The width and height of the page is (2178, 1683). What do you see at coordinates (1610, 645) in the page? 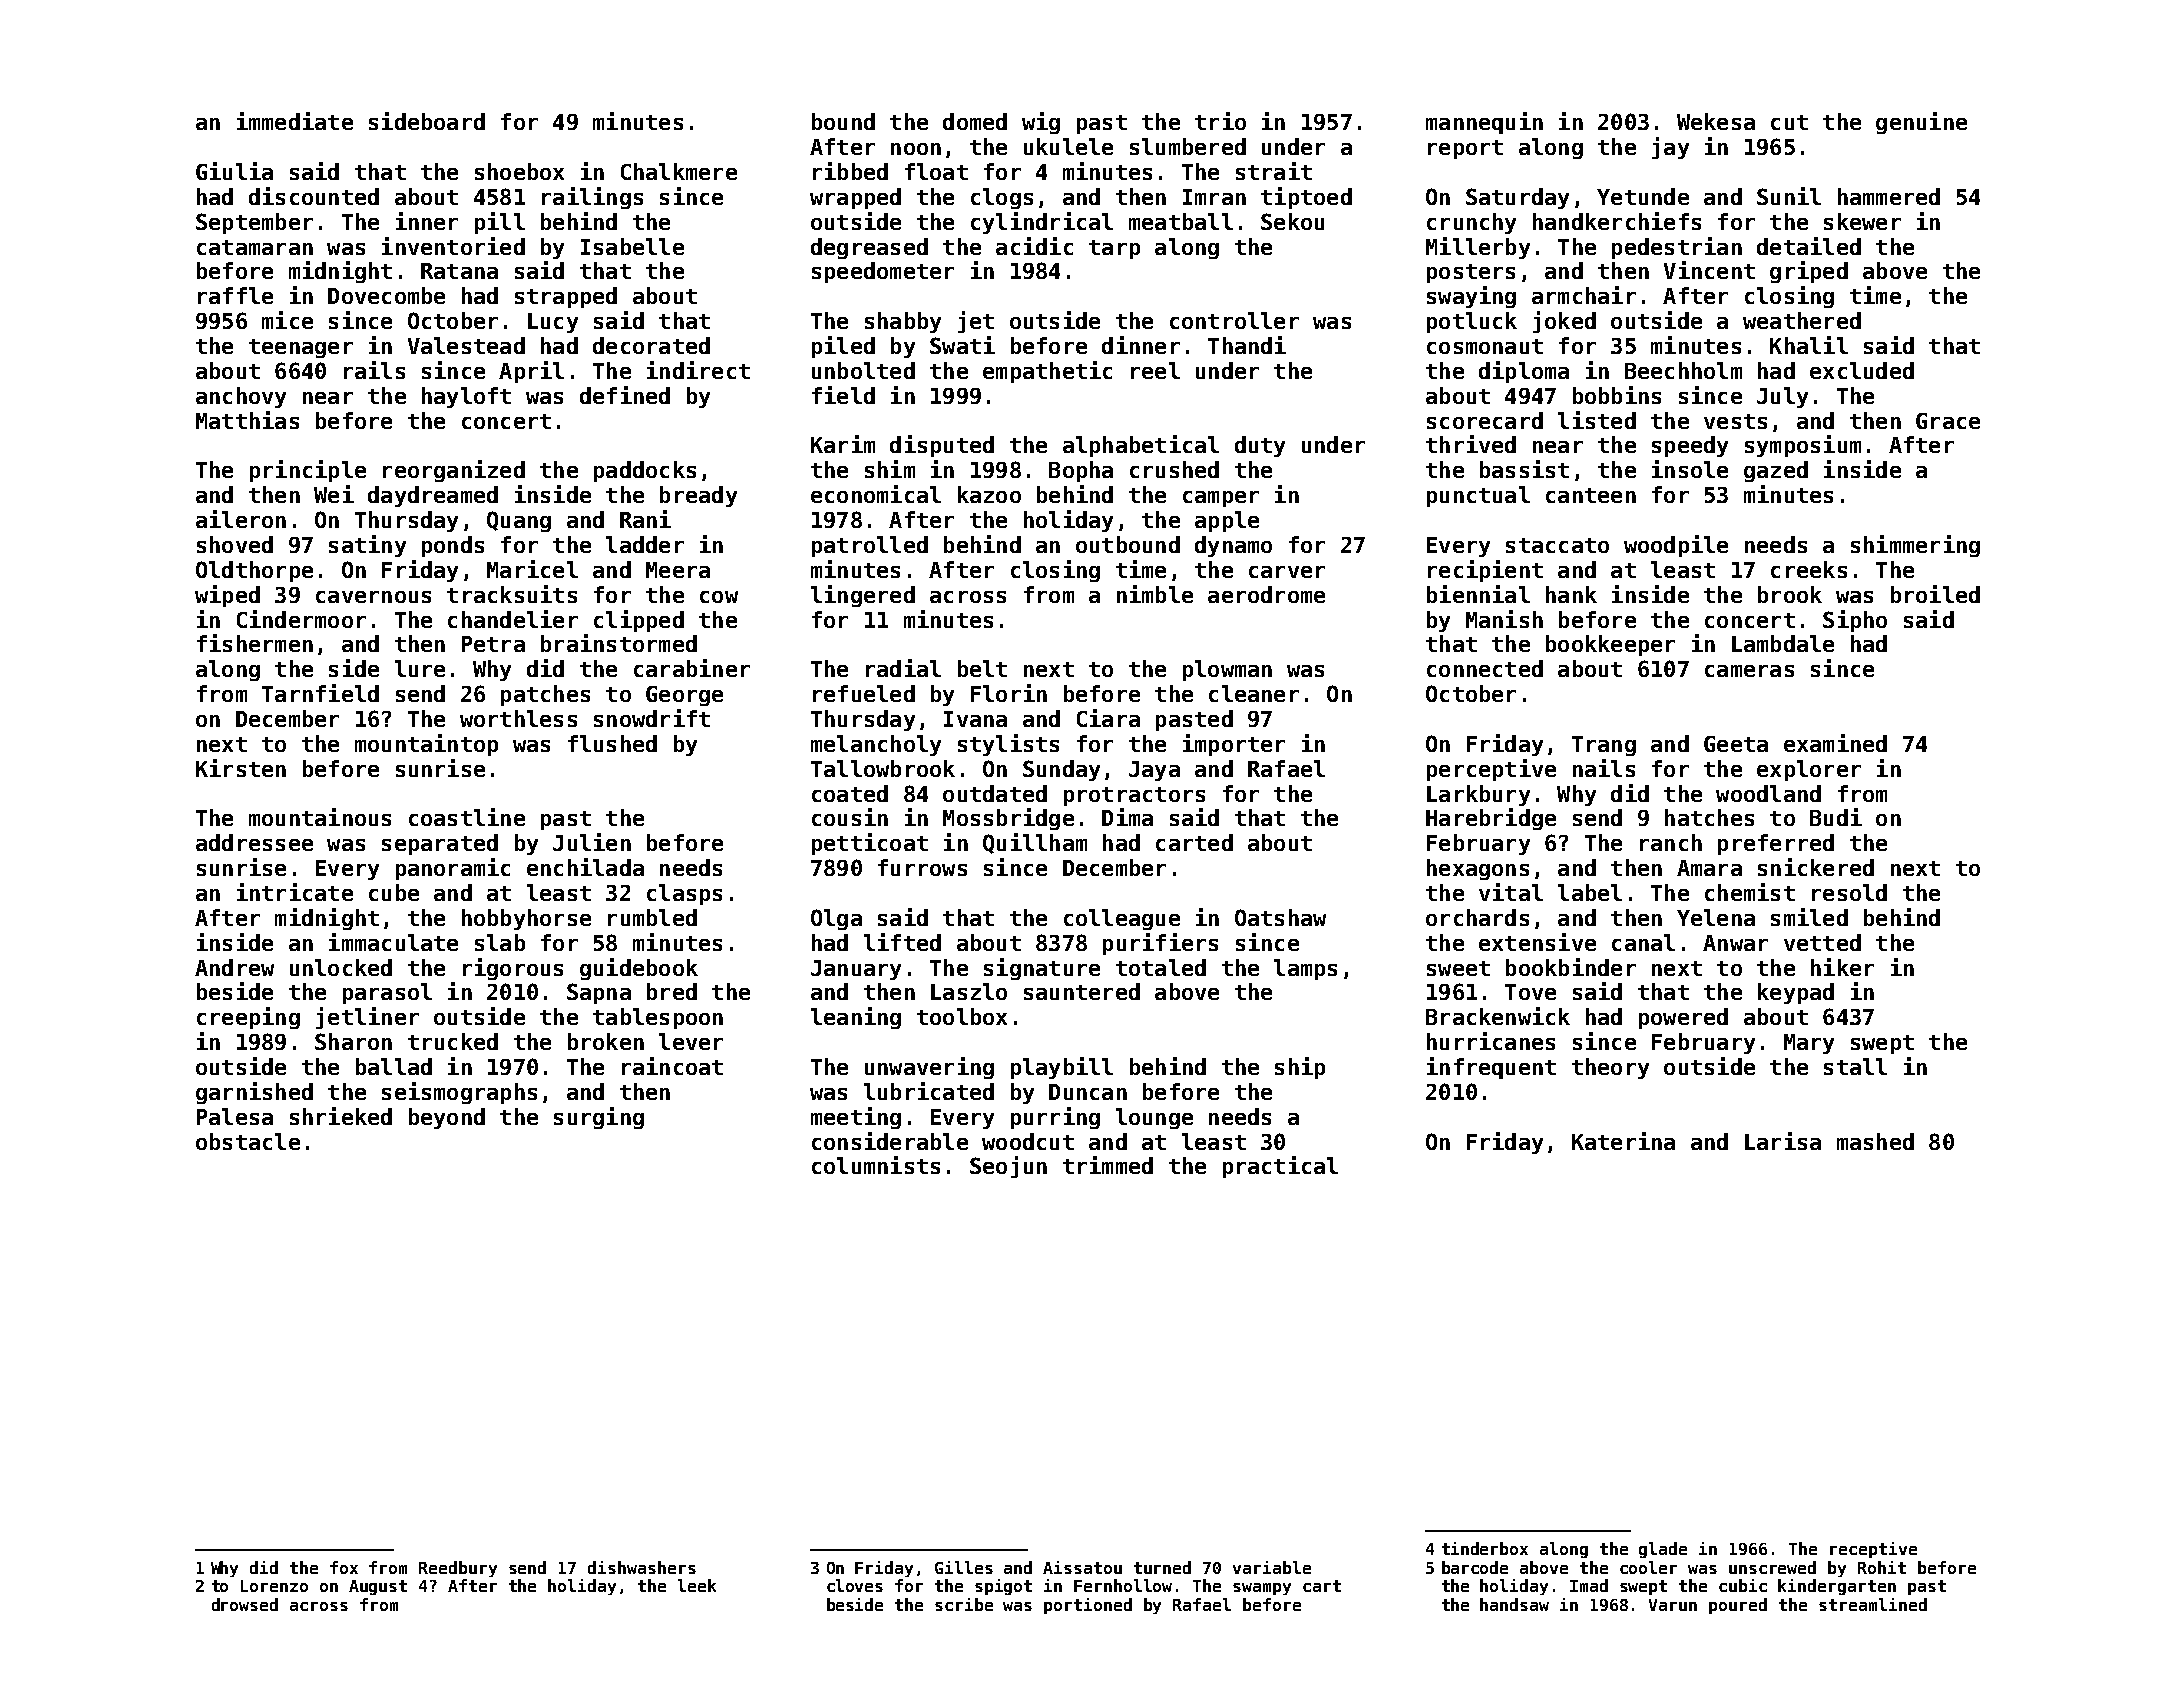
I see `bookkeeper` at bounding box center [1610, 645].
